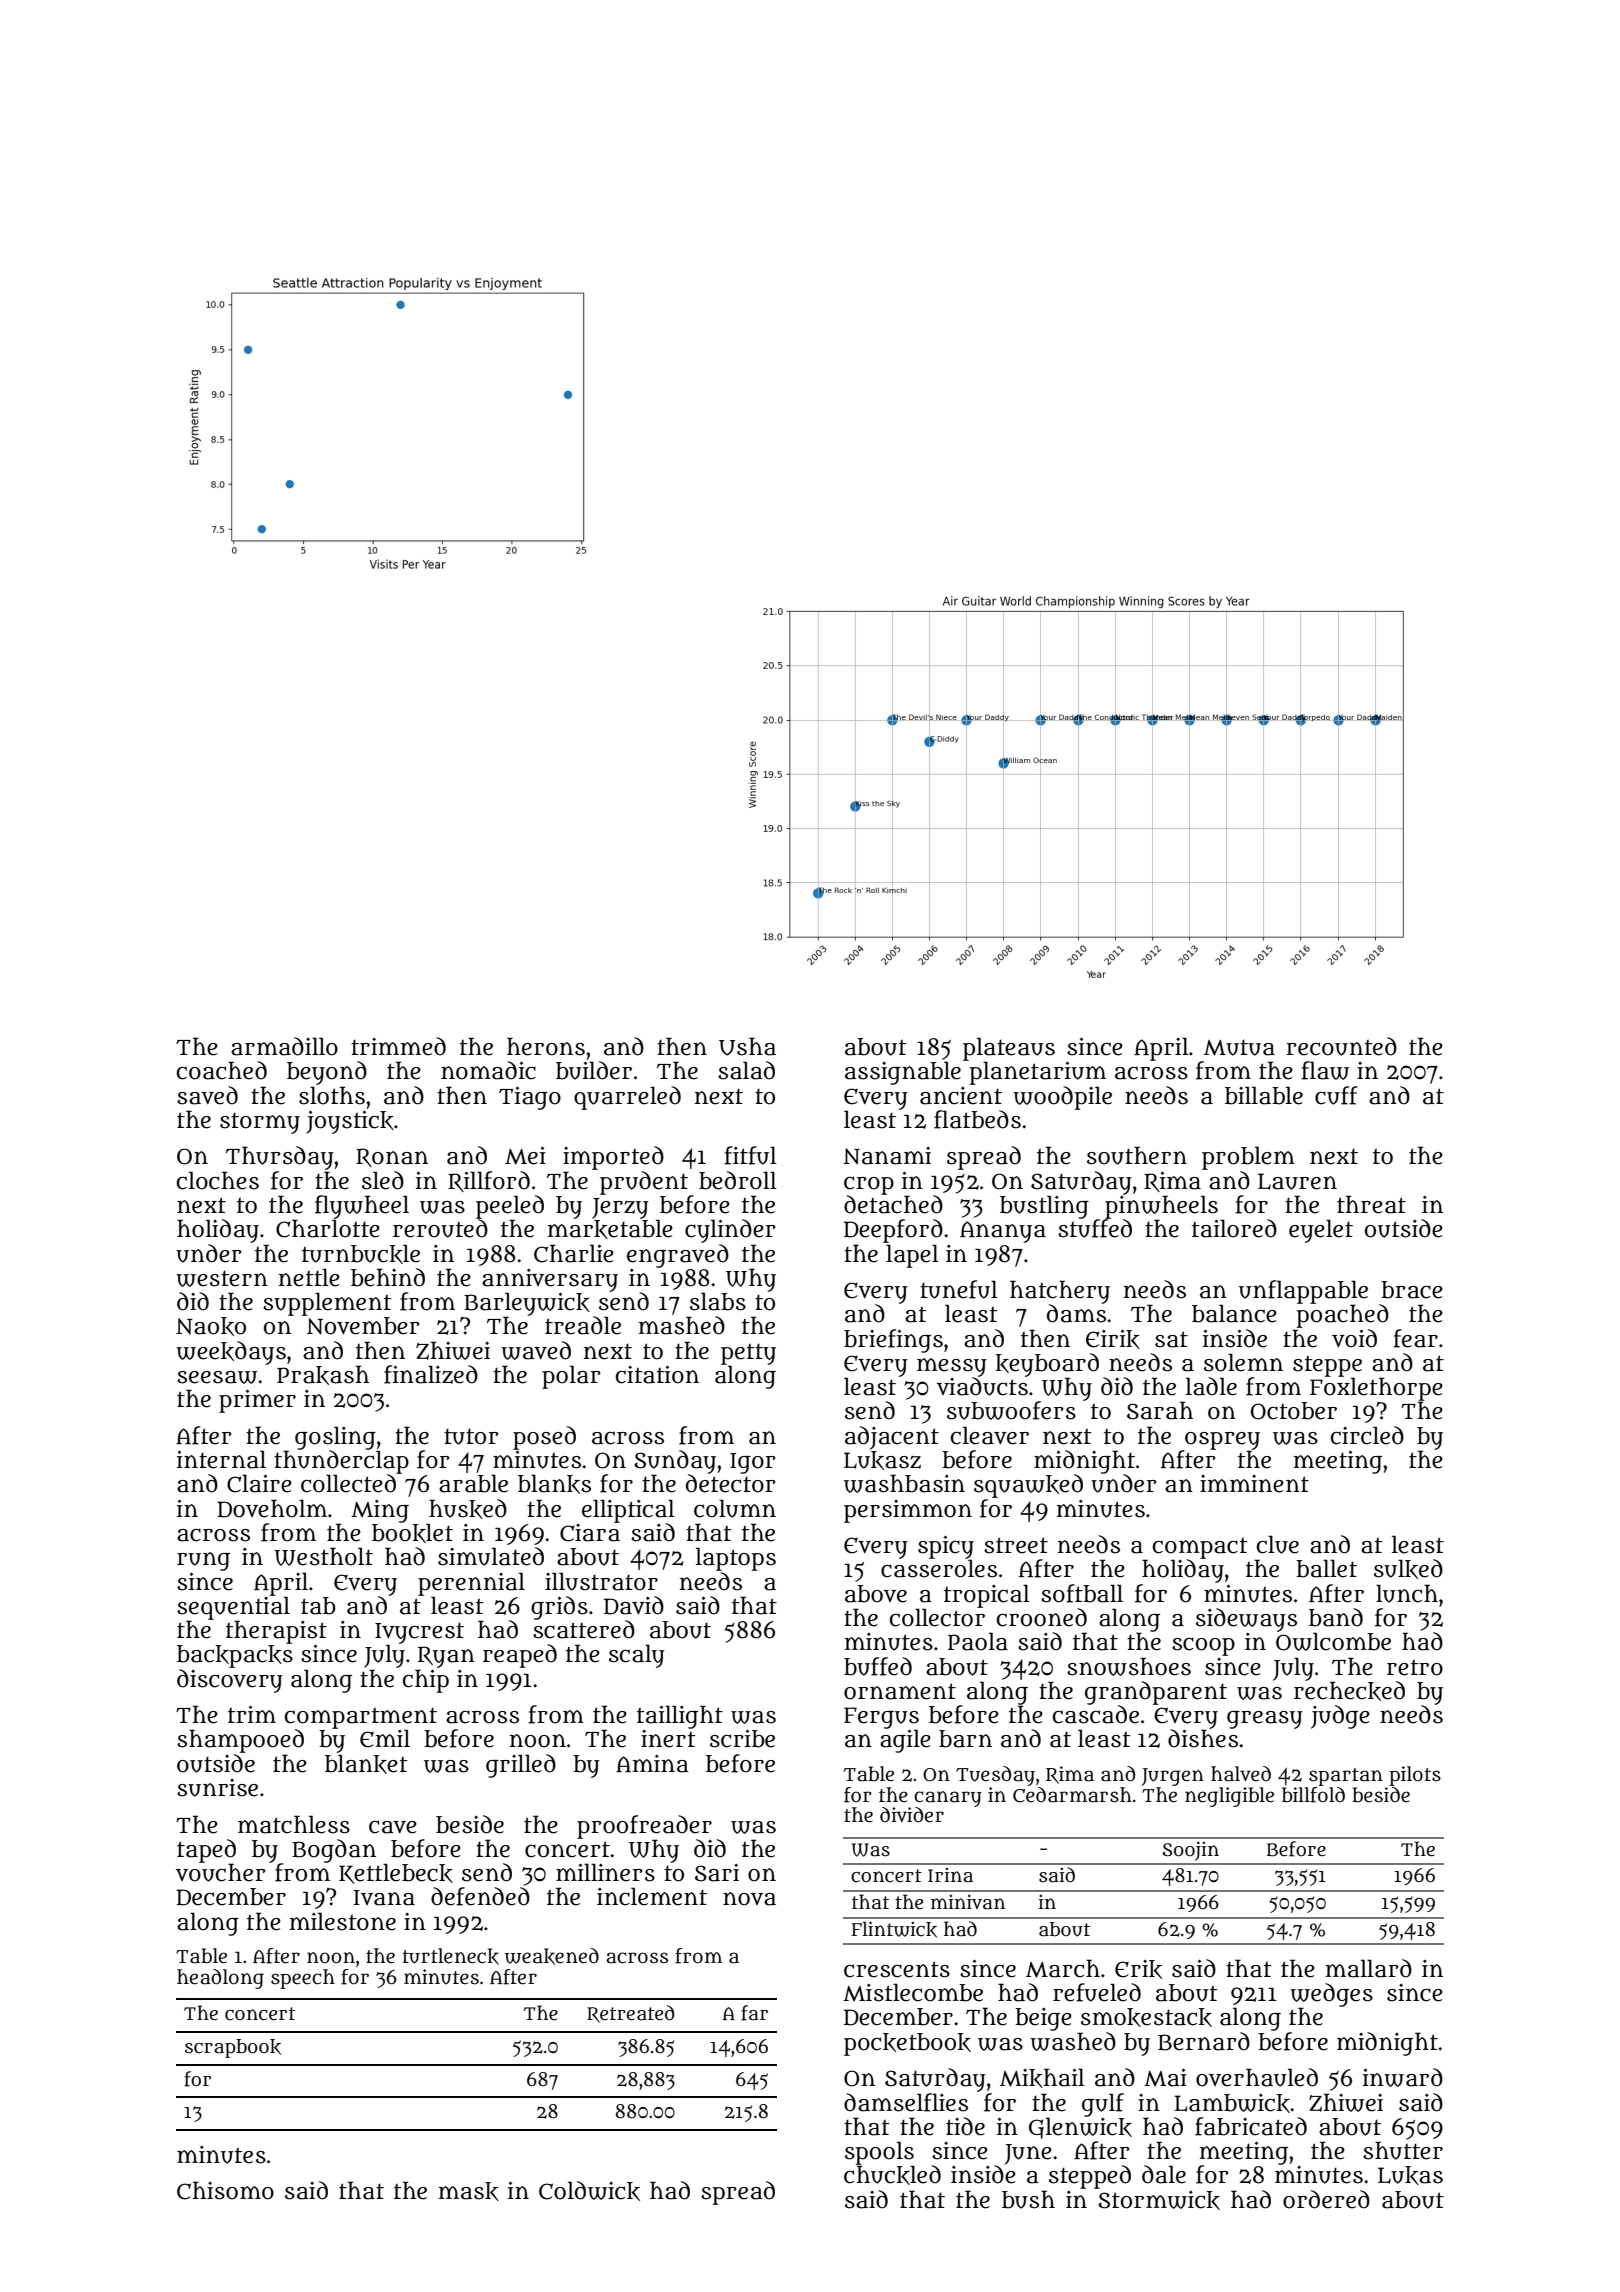 Image resolution: width=1620 pixels, height=2292 pixels. What do you see at coordinates (284, 1046) in the page?
I see `armadillo` at bounding box center [284, 1046].
